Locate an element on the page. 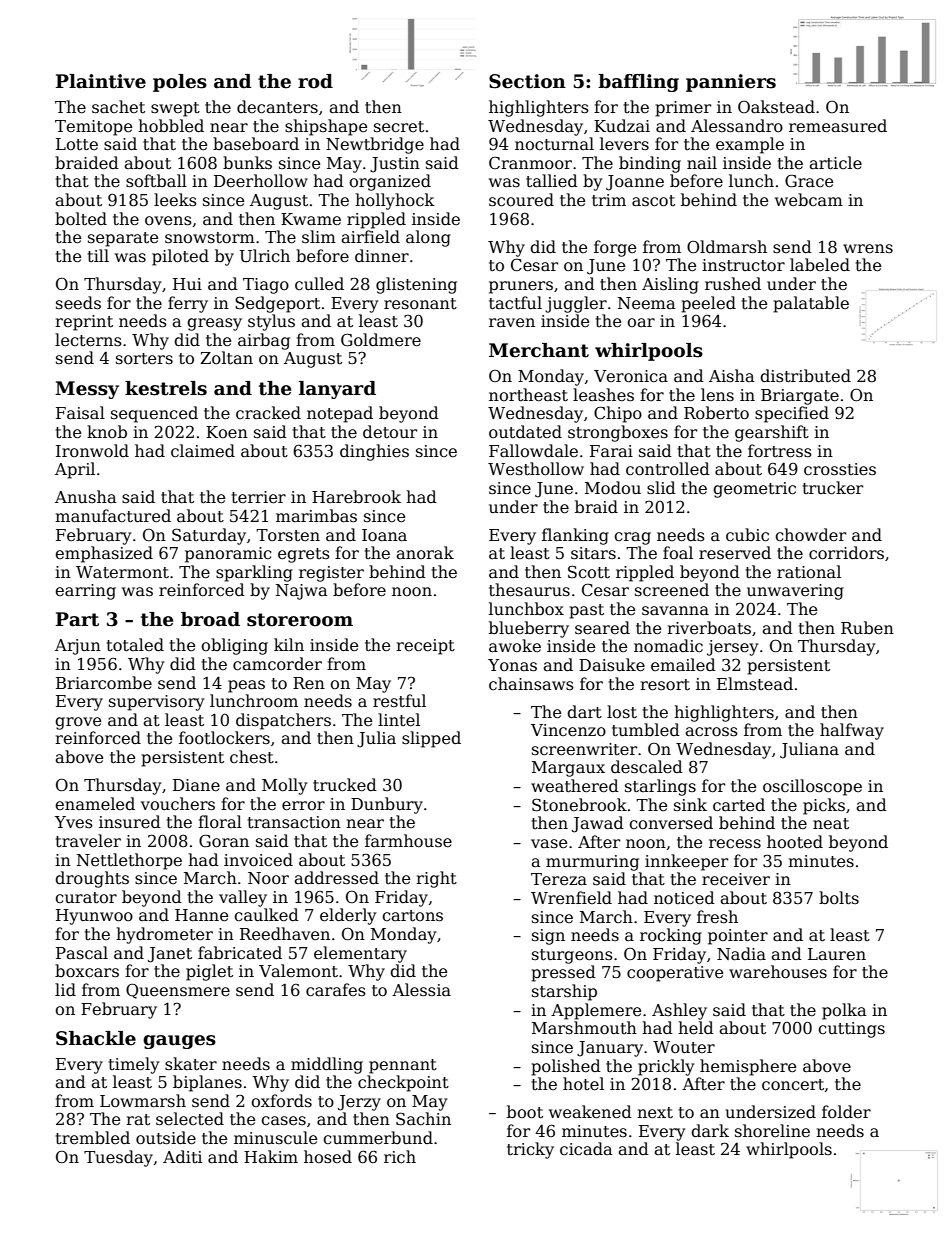 The width and height of the page is (952, 1233). grove is located at coordinates (78, 723).
